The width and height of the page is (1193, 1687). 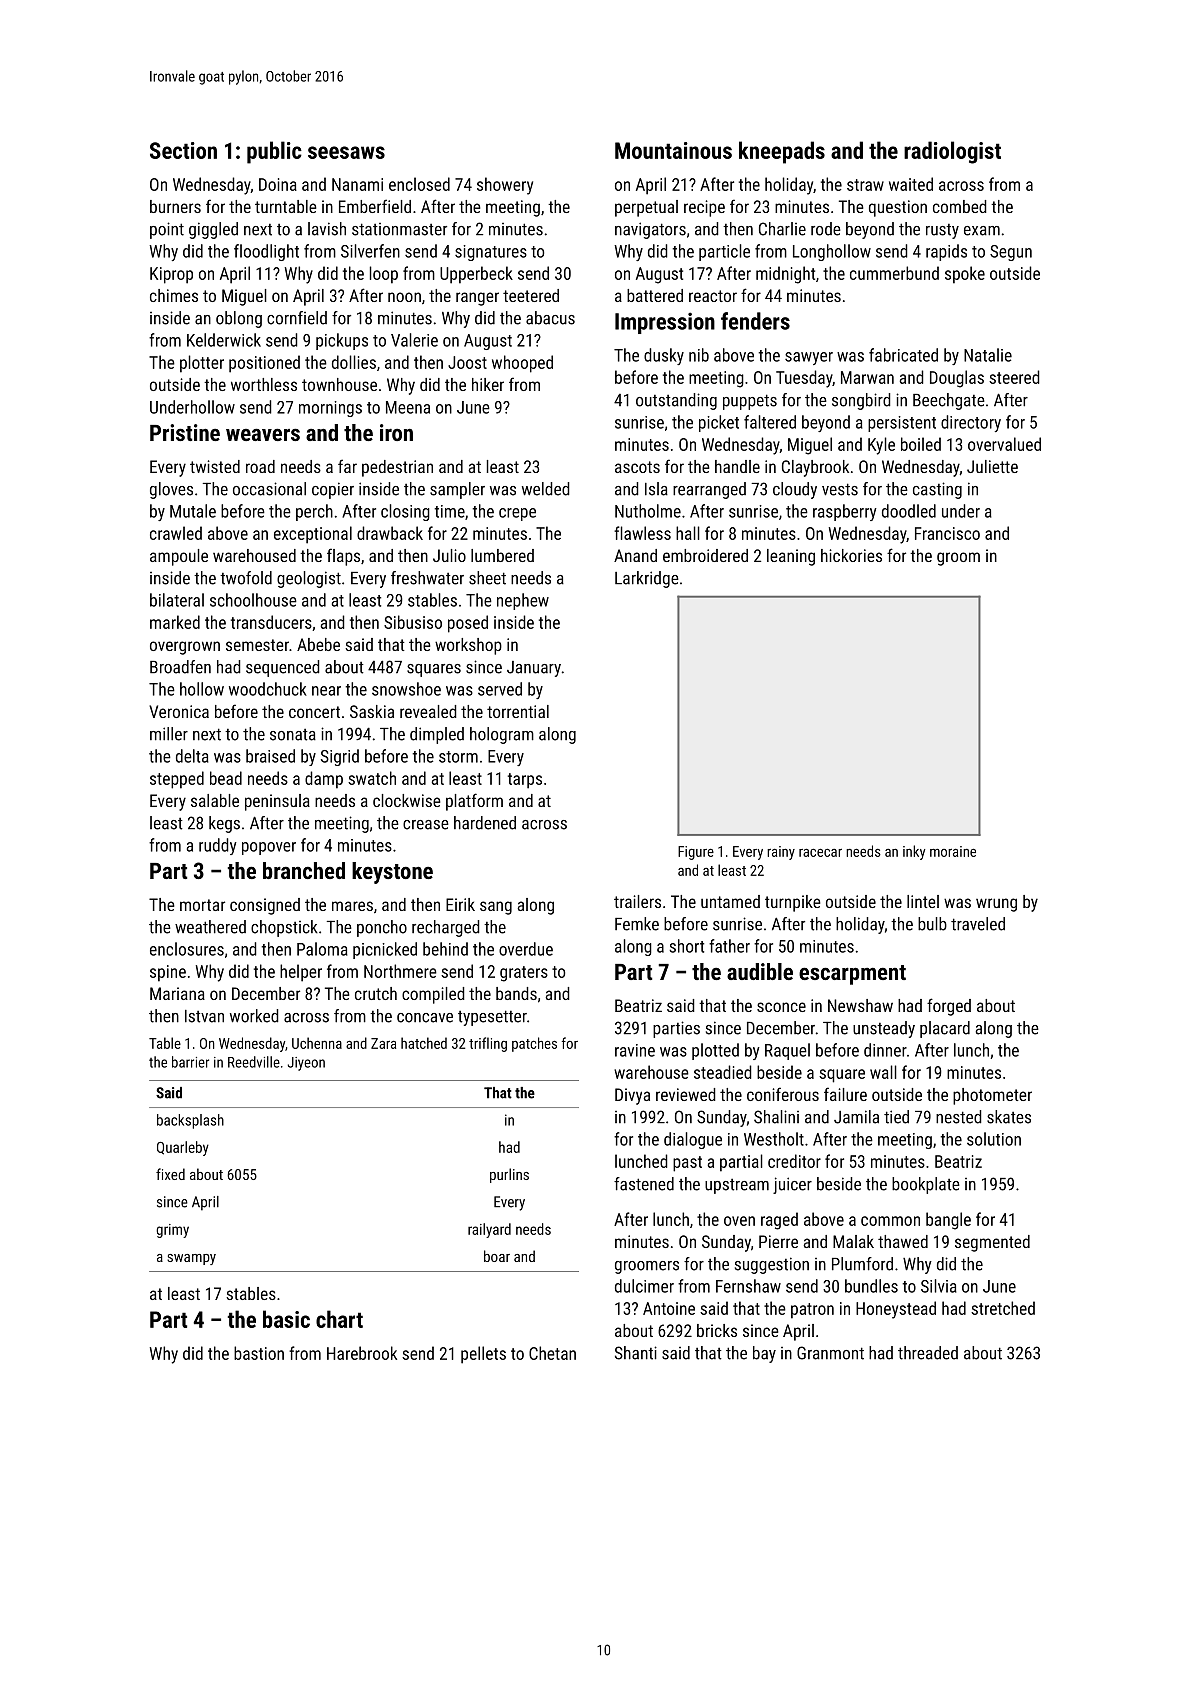 I want to click on raspberry, so click(x=845, y=512).
